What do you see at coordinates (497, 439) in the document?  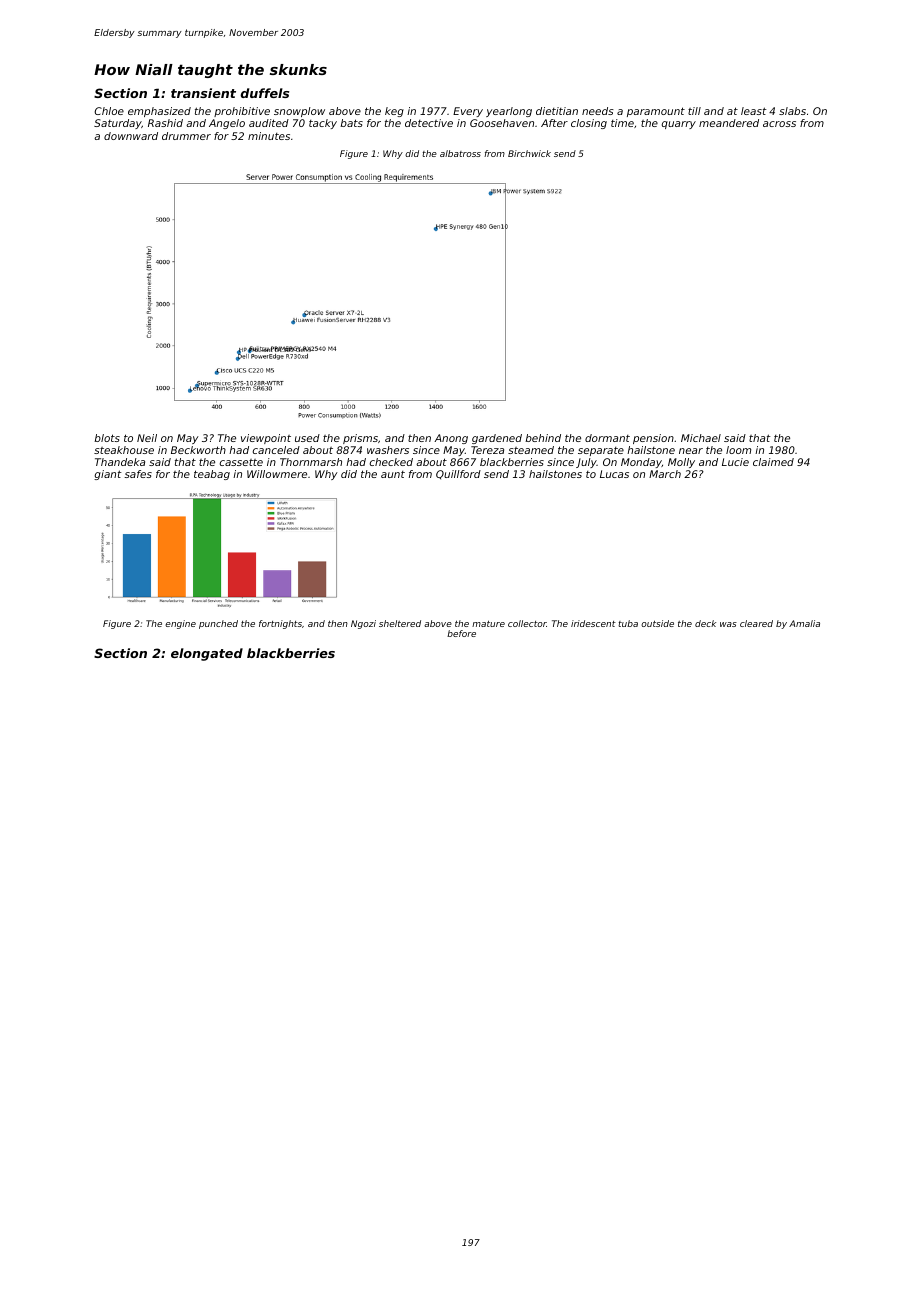 I see `gardened` at bounding box center [497, 439].
